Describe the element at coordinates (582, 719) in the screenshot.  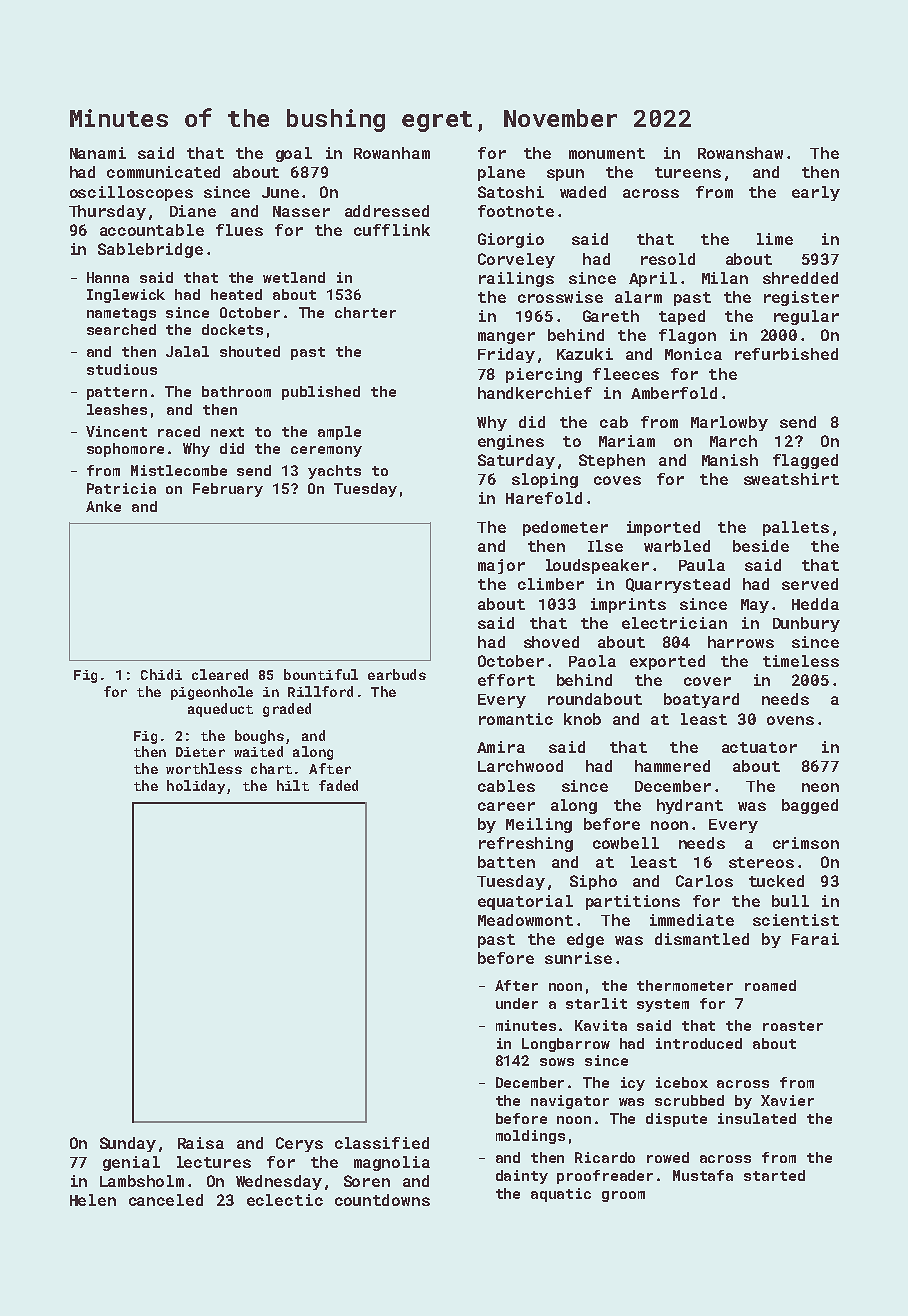
I see `knob` at that location.
